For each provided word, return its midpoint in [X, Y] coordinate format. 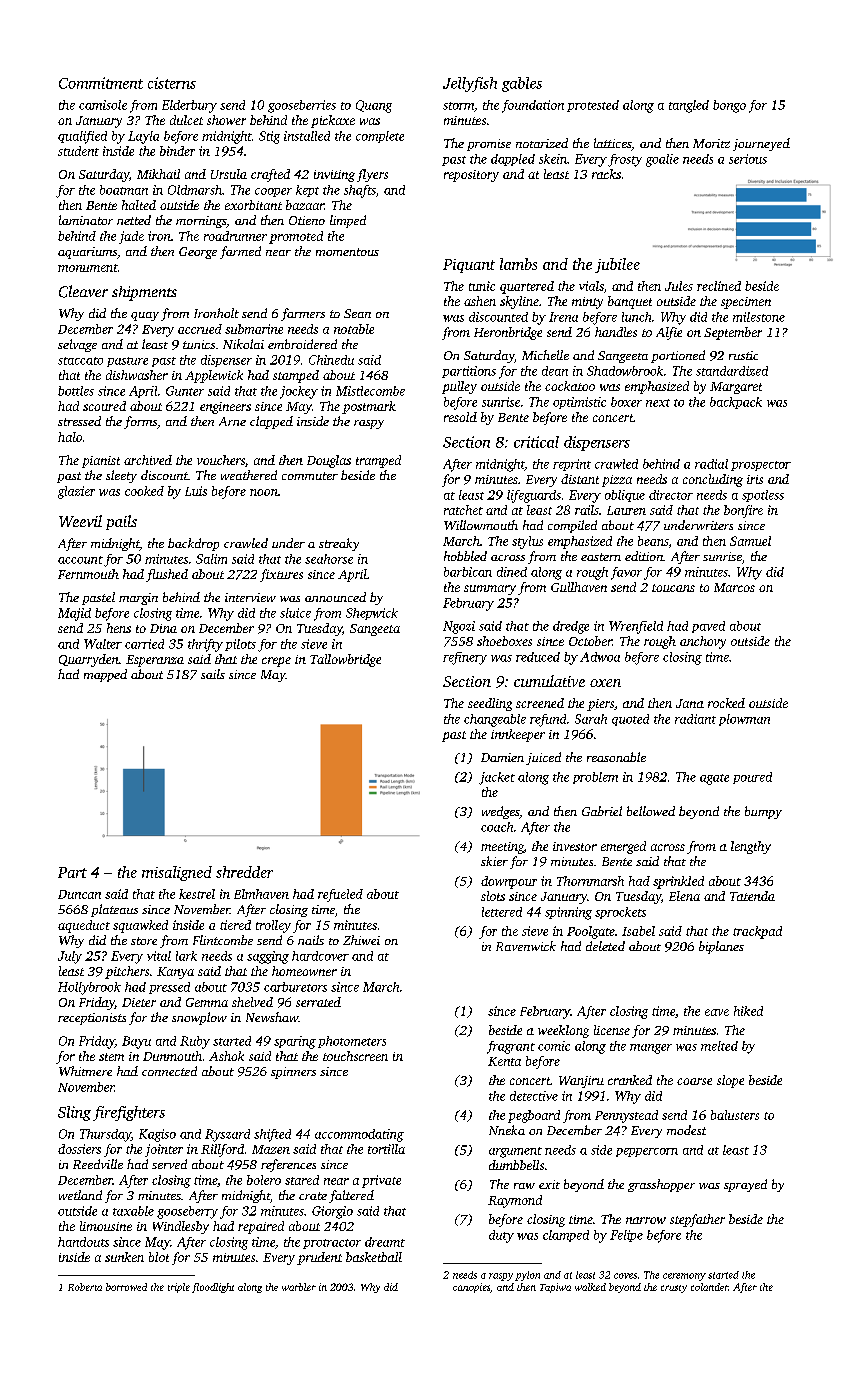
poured [752, 778]
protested [593, 106]
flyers [372, 175]
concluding [713, 480]
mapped [105, 675]
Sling [74, 1113]
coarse [694, 1081]
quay [145, 316]
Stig [269, 137]
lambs [518, 264]
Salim [211, 559]
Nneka [507, 1130]
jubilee [617, 265]
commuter [310, 476]
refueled [340, 895]
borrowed [126, 1287]
